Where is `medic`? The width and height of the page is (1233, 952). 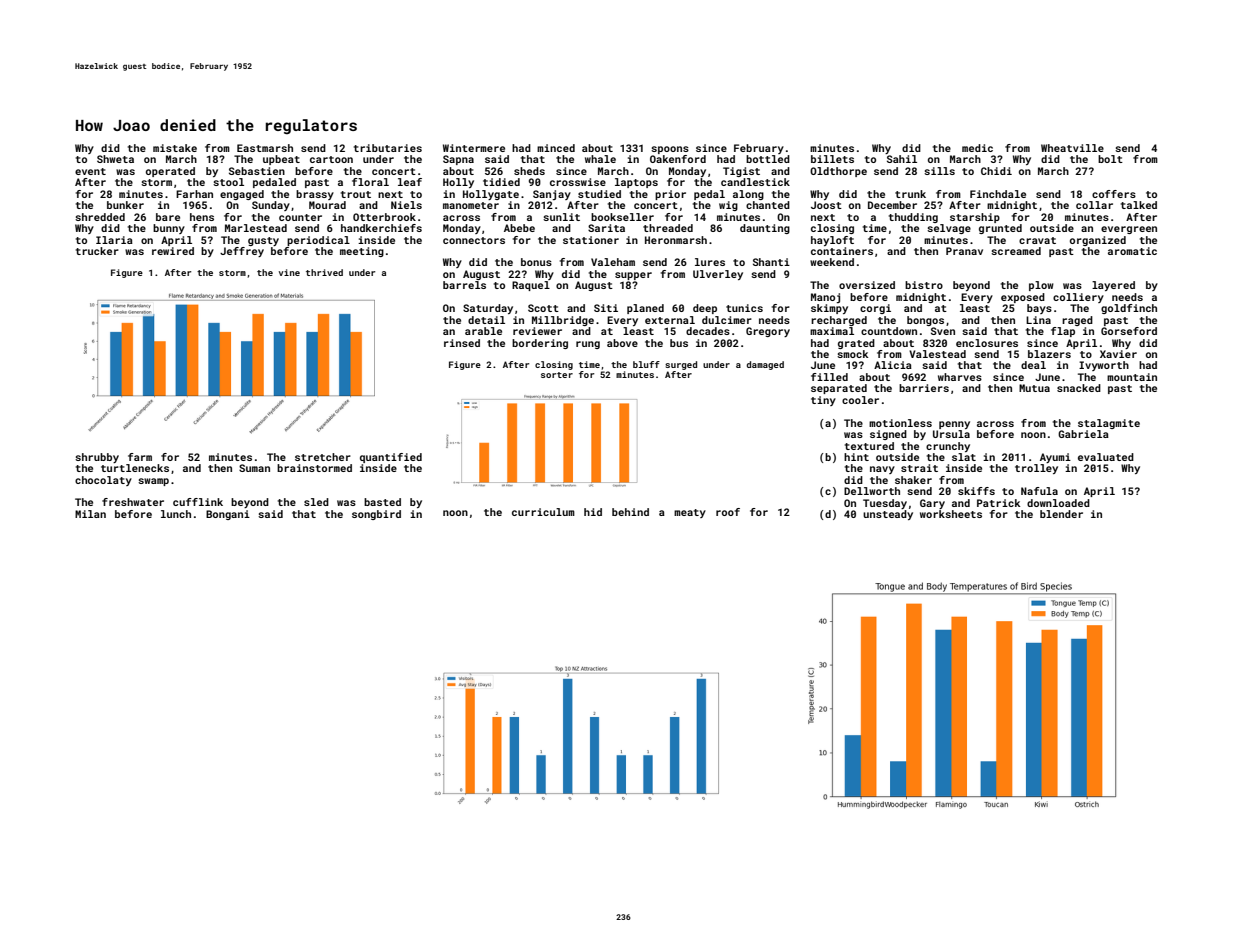 medic is located at coordinates (977, 148).
